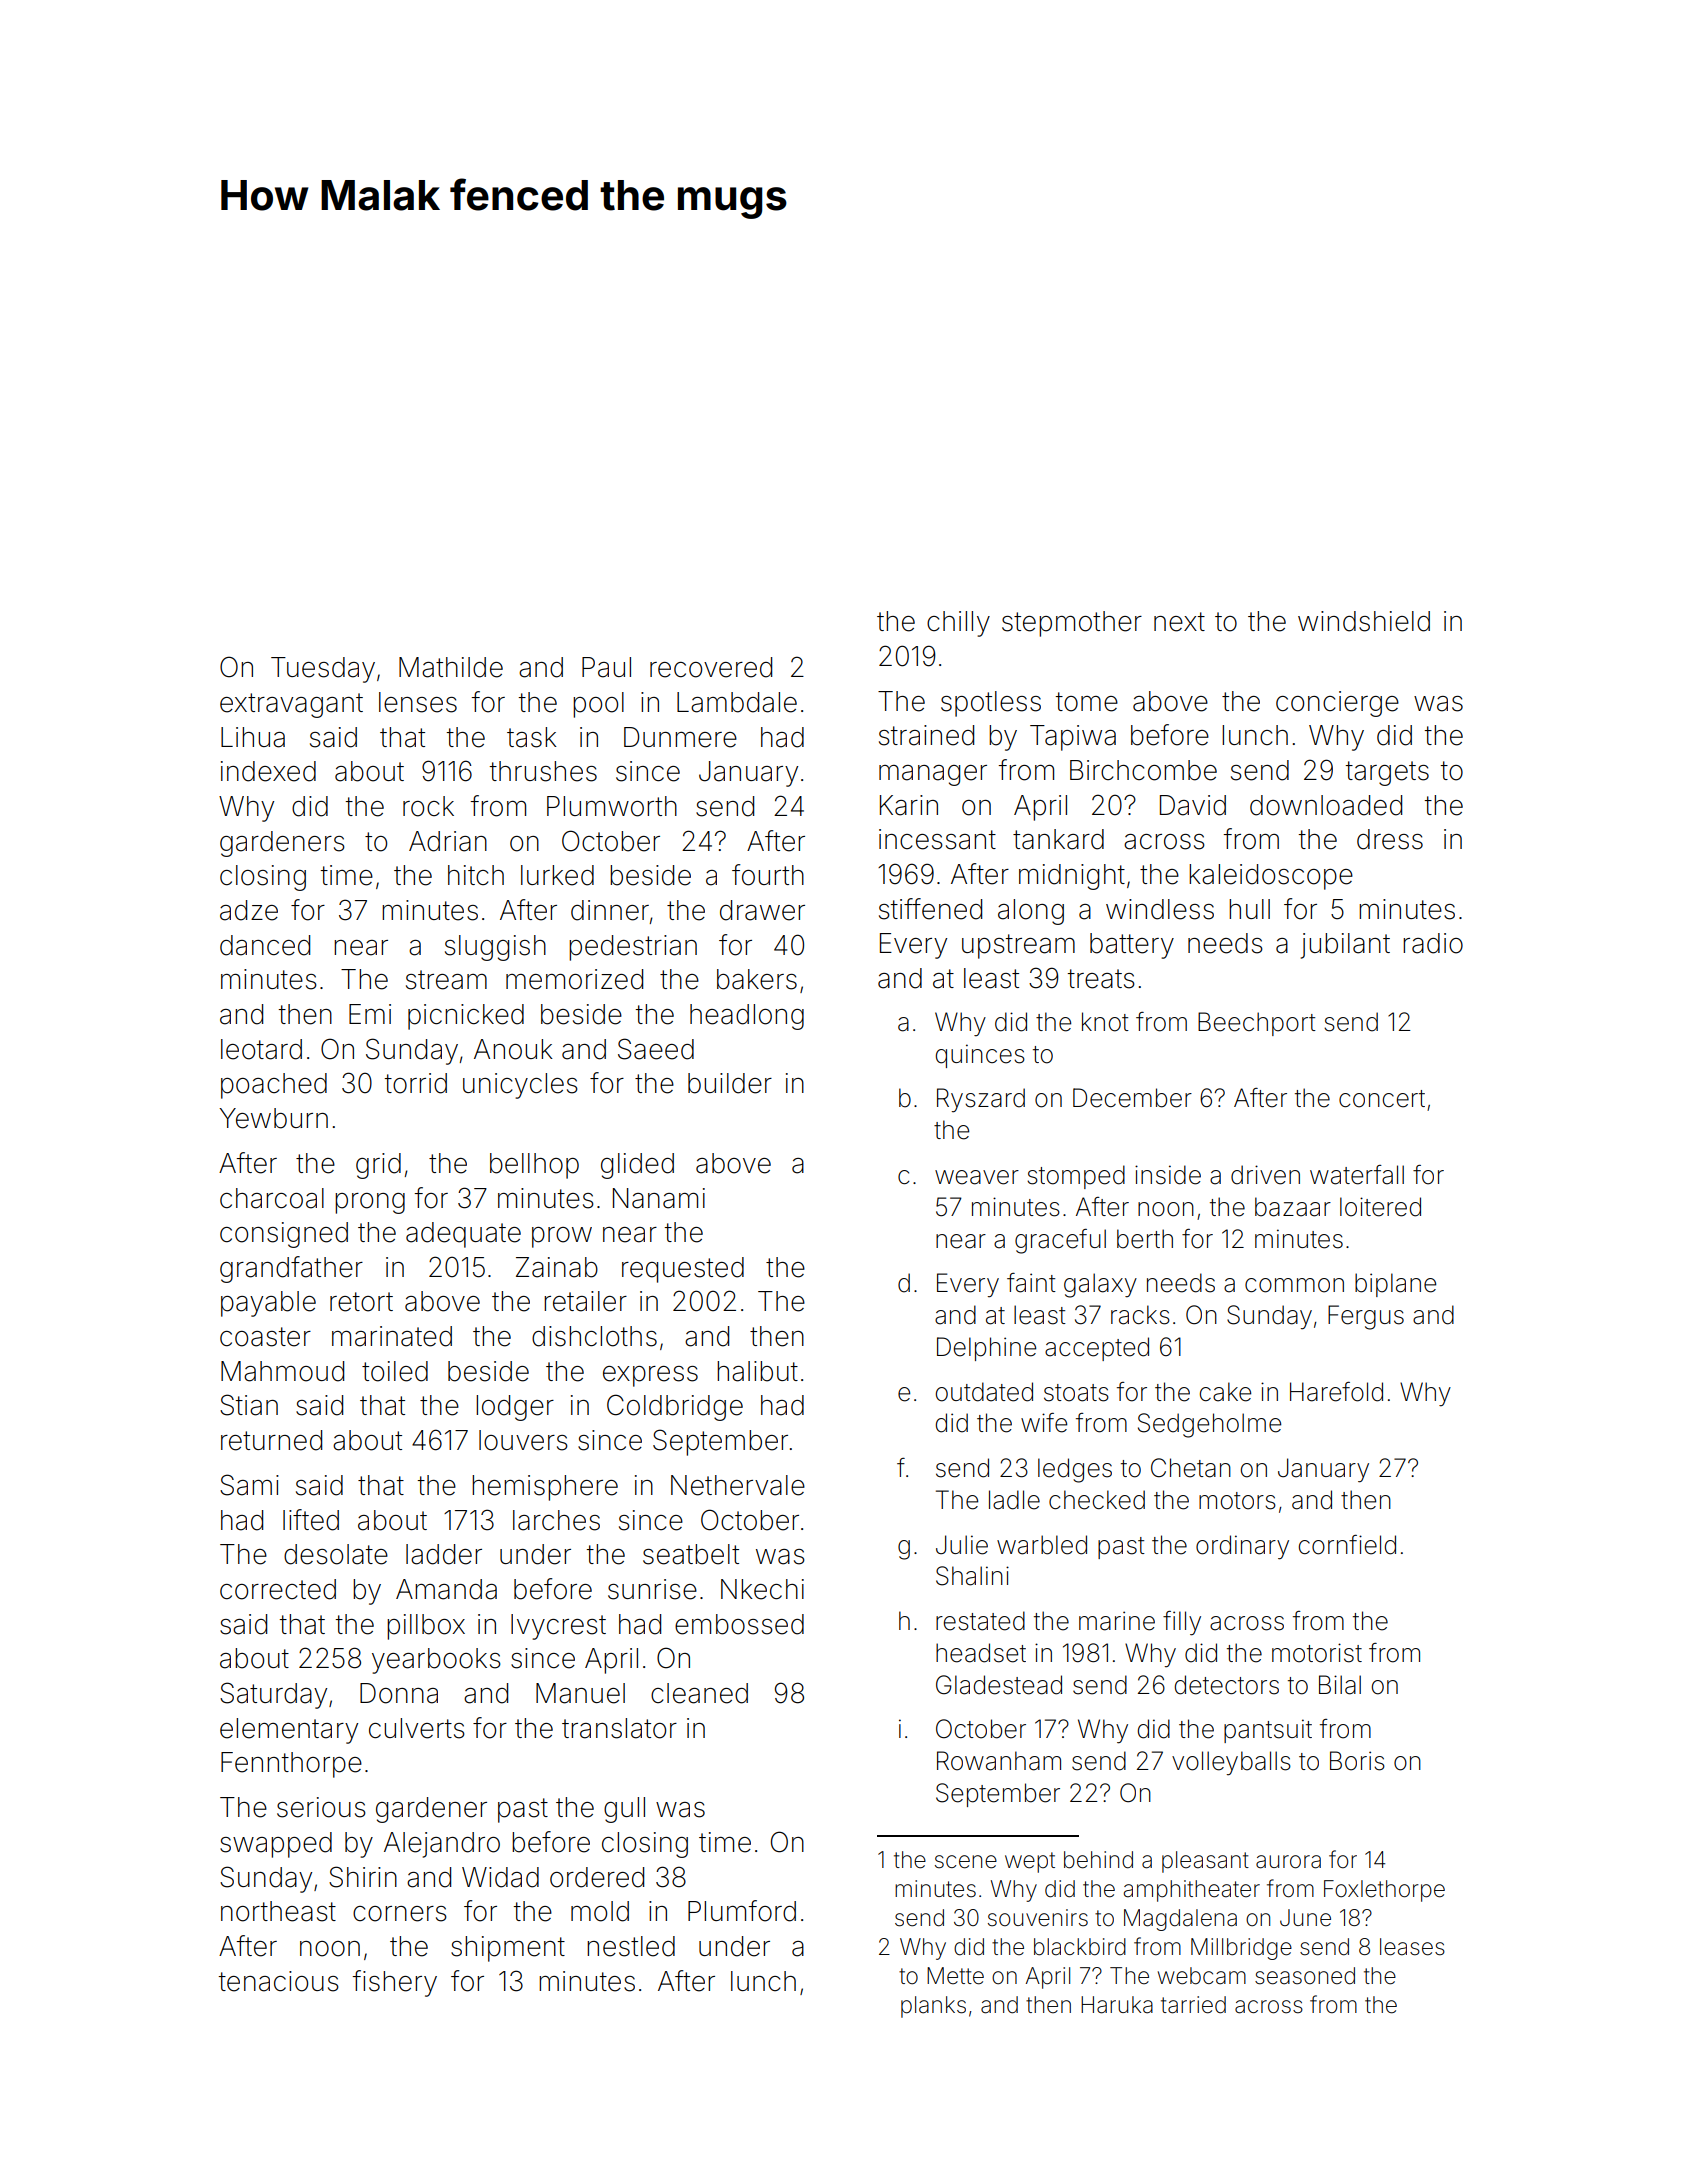 Image resolution: width=1683 pixels, height=2178 pixels. I want to click on Lambdale, so click(737, 702).
